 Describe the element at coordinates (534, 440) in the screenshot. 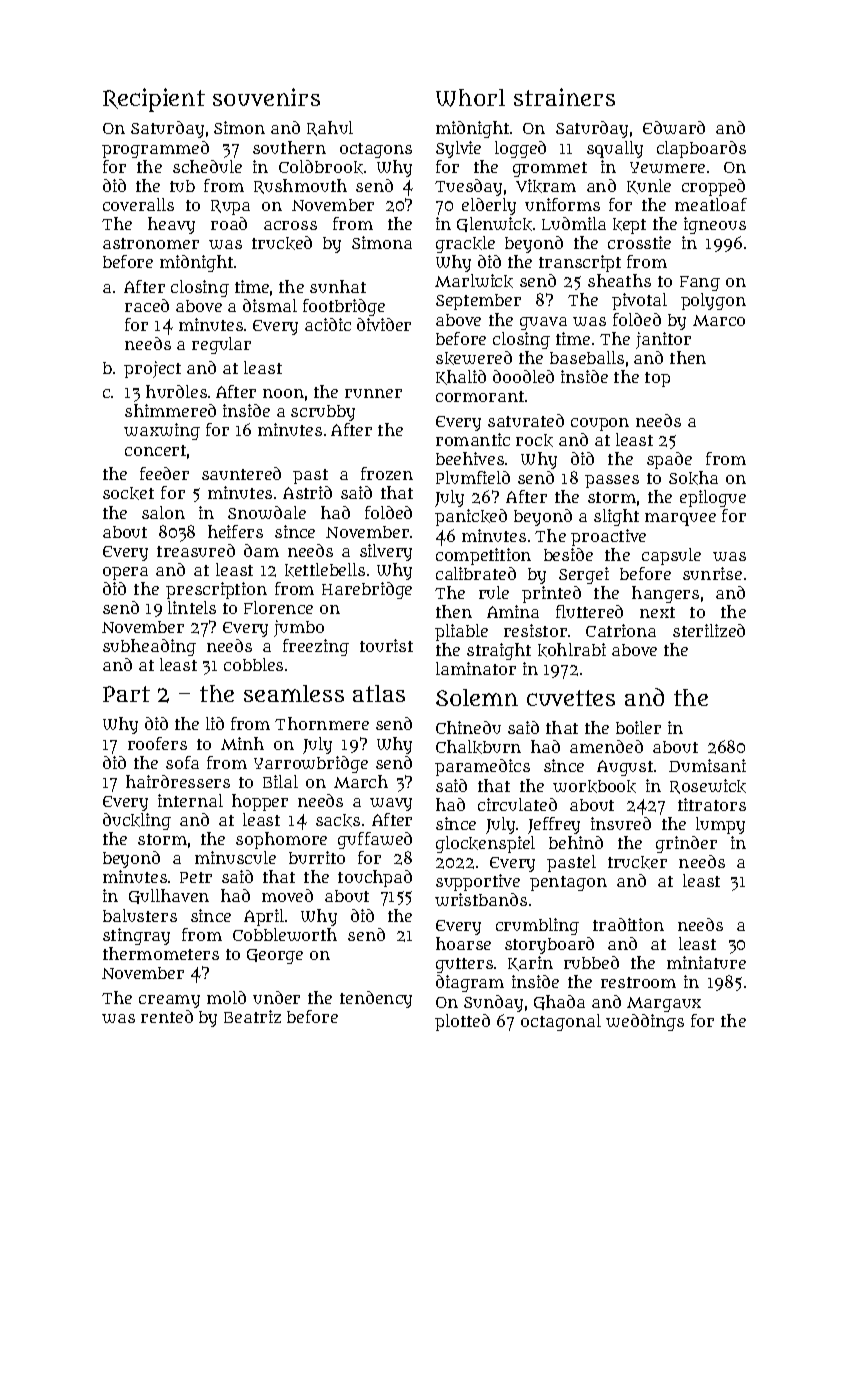

I see `rock` at that location.
